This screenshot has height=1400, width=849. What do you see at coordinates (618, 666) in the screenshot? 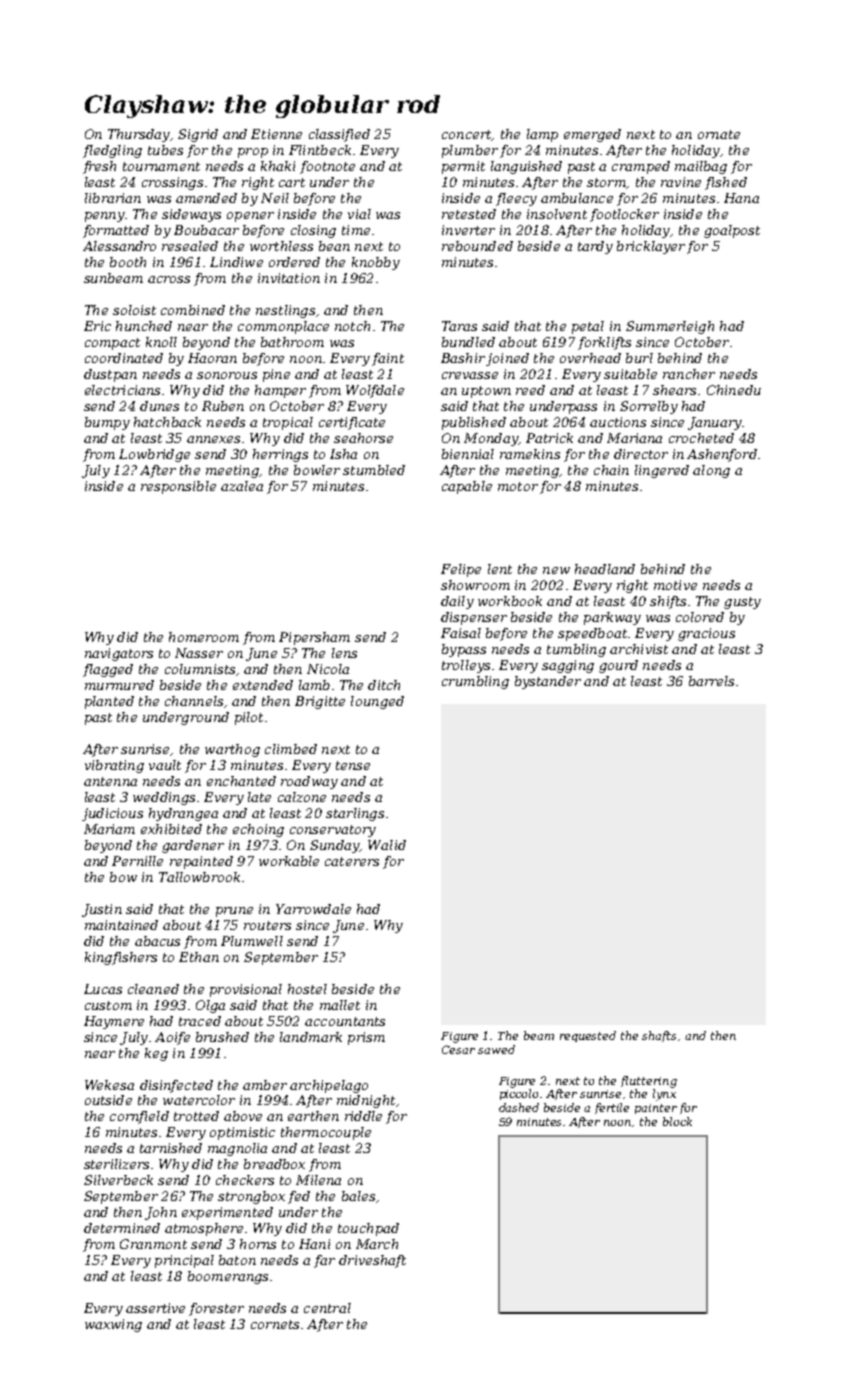
I see `gourd` at bounding box center [618, 666].
